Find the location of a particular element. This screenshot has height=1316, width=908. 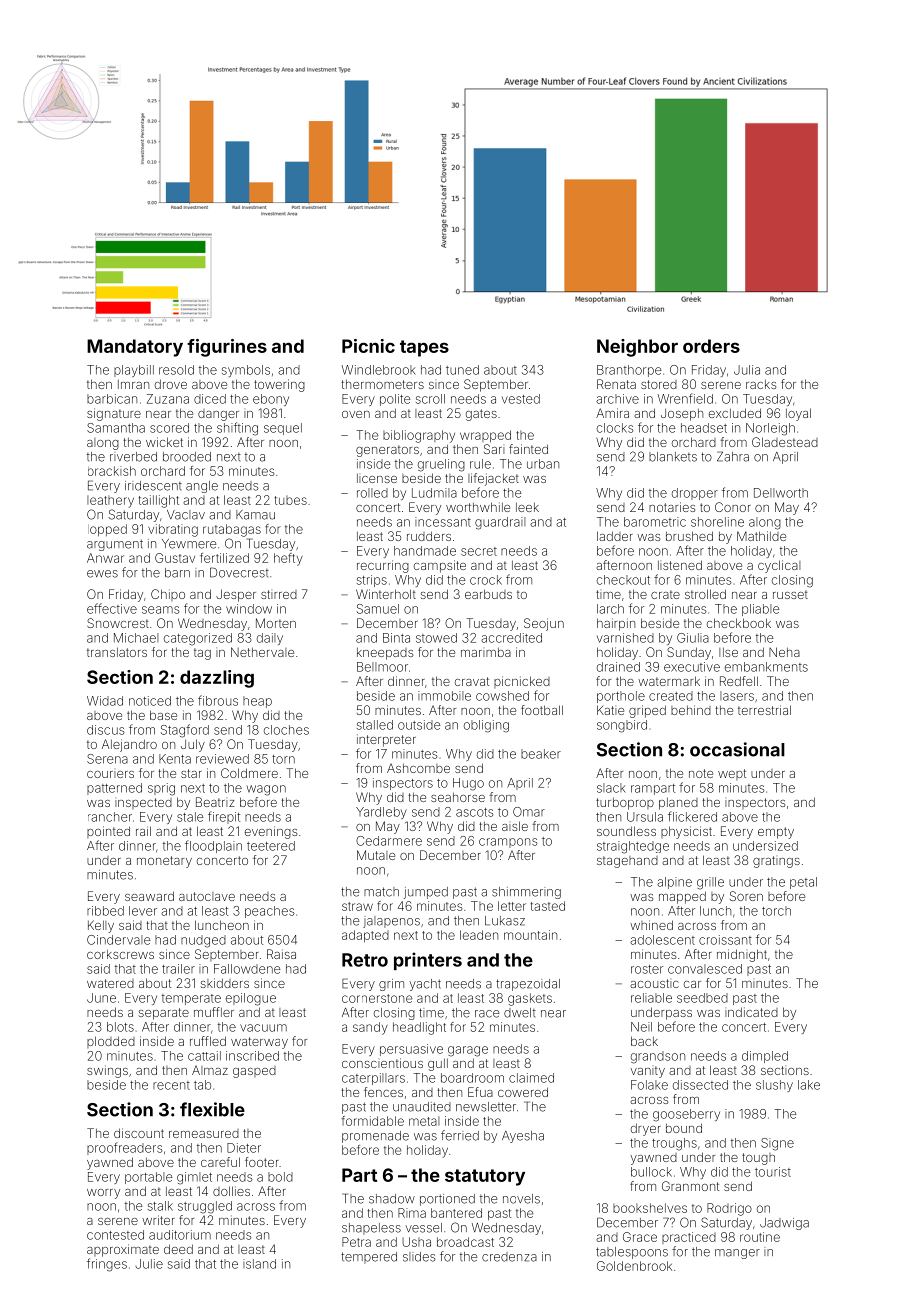

occasional is located at coordinates (737, 749).
